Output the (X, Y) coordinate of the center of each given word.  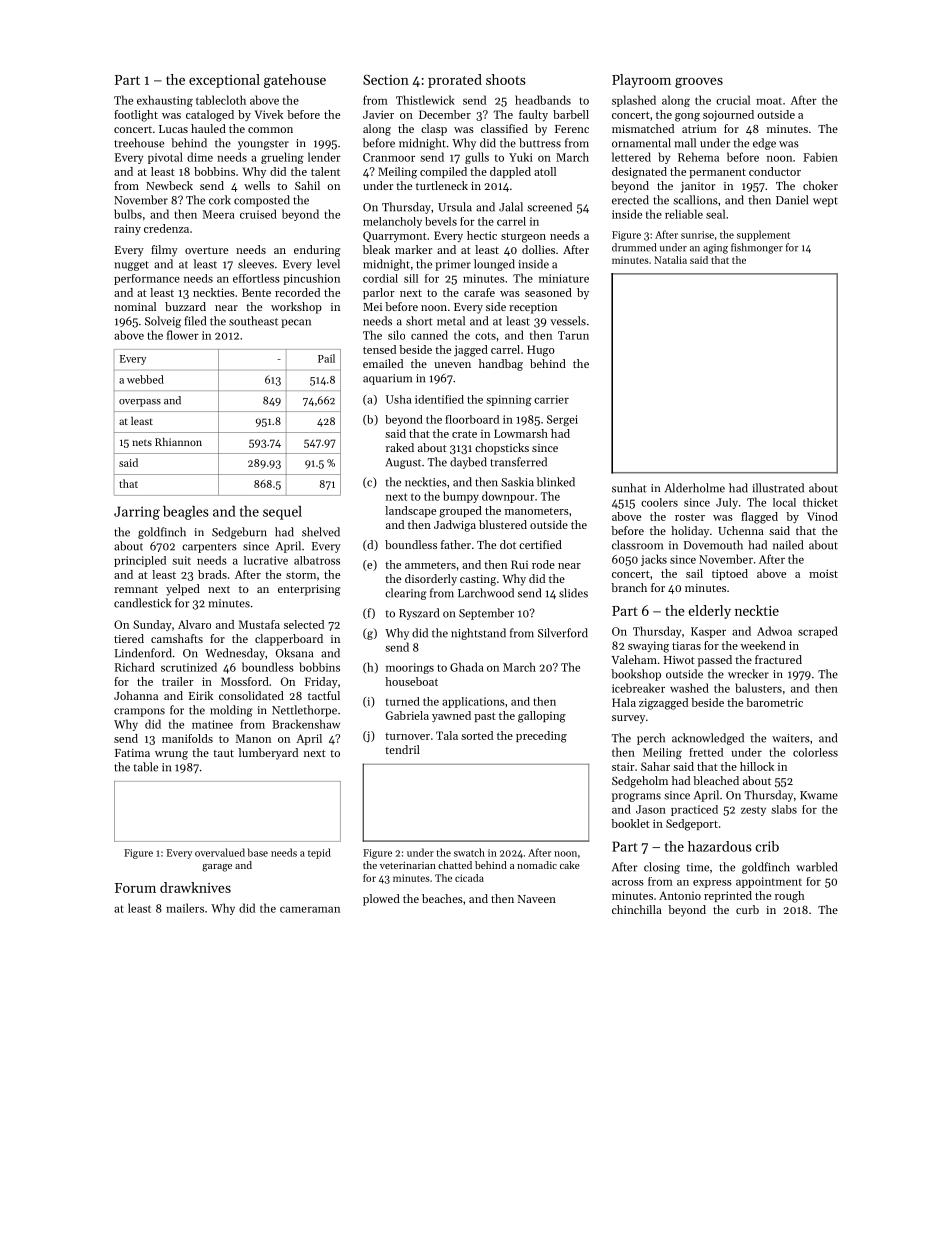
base (258, 852)
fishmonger (757, 248)
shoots (506, 79)
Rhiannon (178, 442)
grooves (699, 83)
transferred (518, 462)
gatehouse (295, 81)
